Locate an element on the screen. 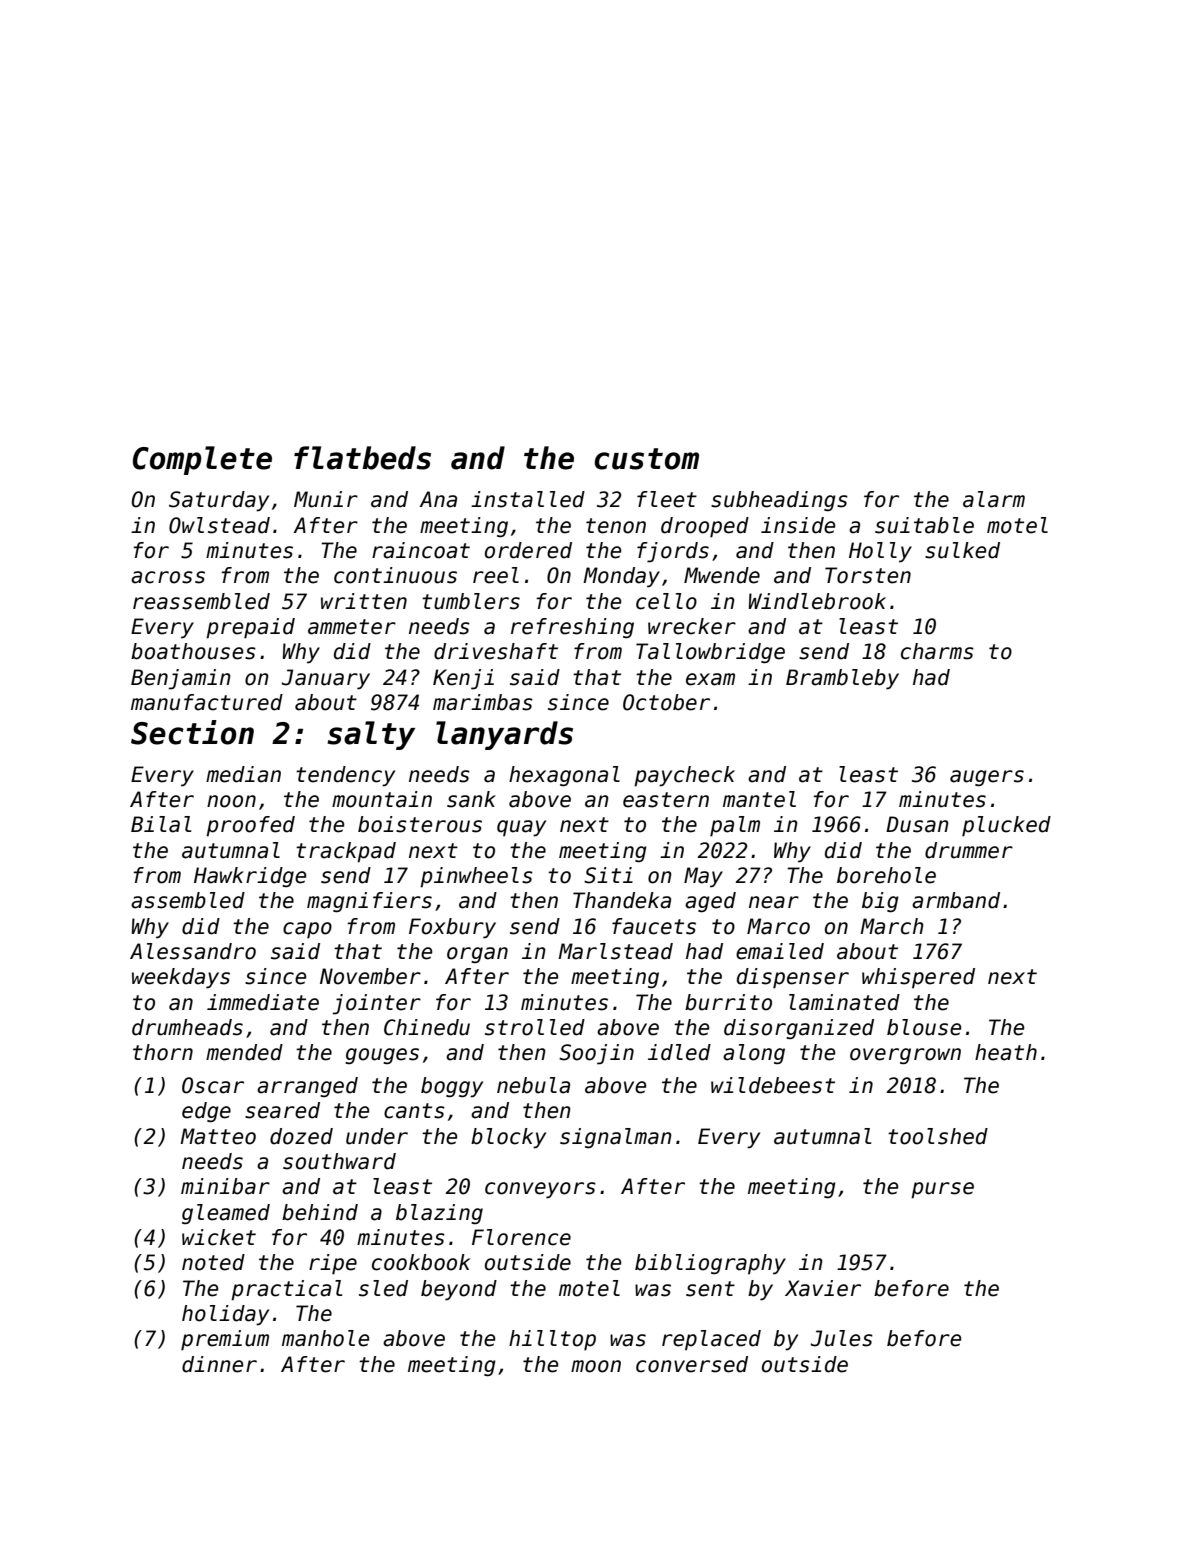  Thandeka is located at coordinates (622, 900).
